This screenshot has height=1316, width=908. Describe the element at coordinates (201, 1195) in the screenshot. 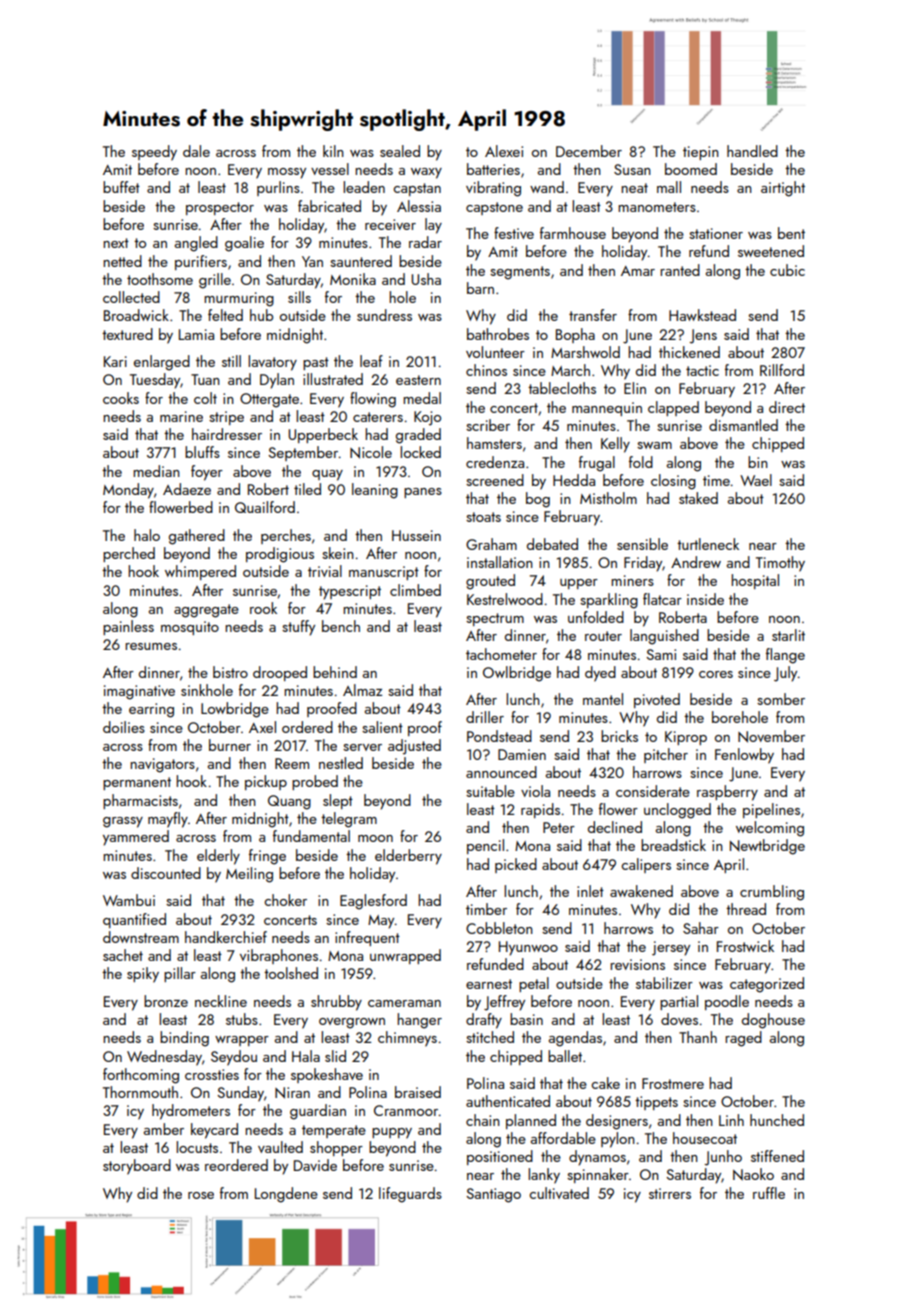

I see `rose` at that location.
